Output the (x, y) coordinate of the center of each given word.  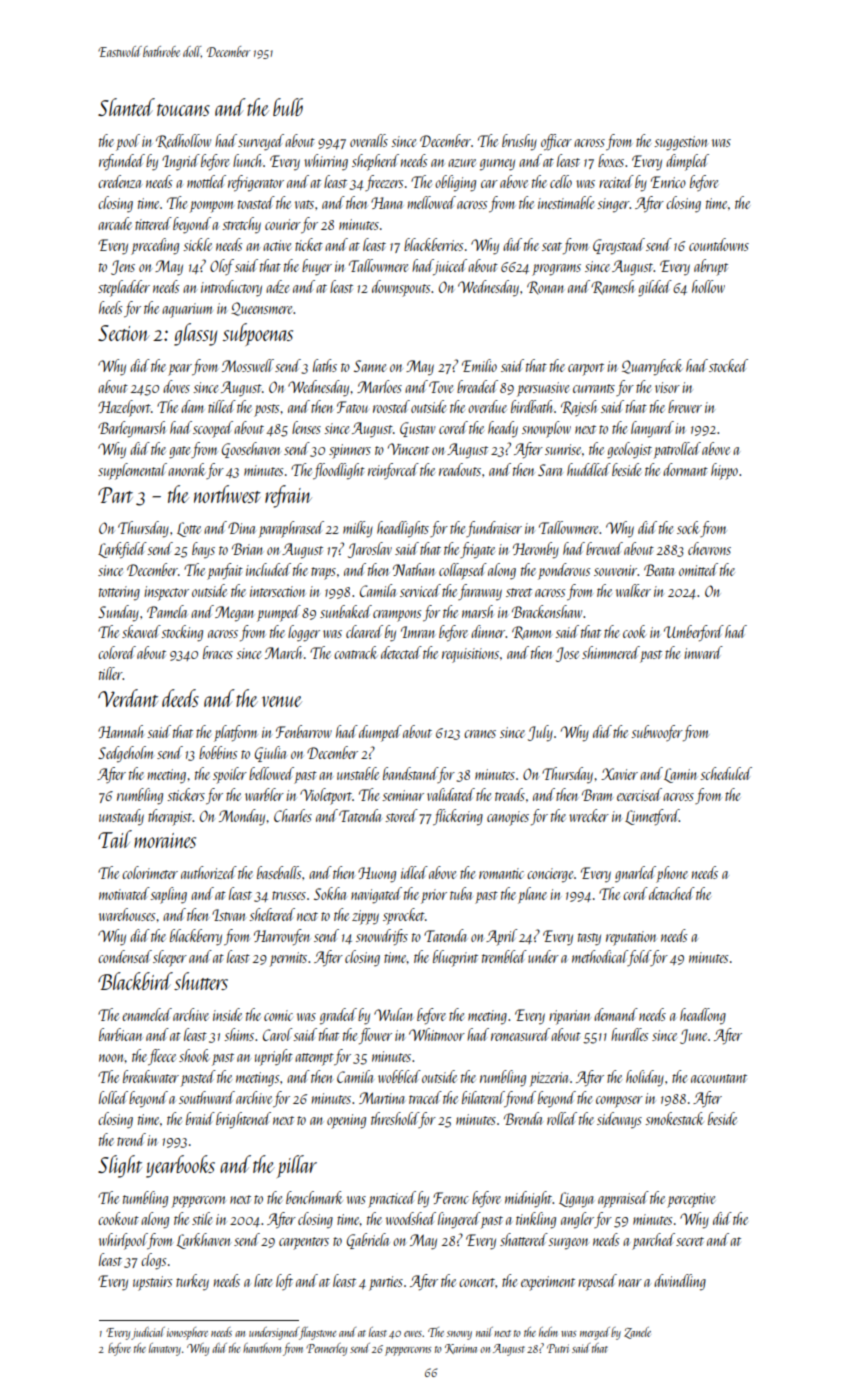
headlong (703, 1016)
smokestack (674, 1118)
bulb (288, 107)
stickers (186, 794)
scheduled (726, 773)
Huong (377, 875)
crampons (397, 616)
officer (556, 142)
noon (111, 1058)
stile (202, 1218)
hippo (724, 471)
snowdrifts (382, 937)
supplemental (132, 471)
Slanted (126, 107)
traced (425, 1097)
